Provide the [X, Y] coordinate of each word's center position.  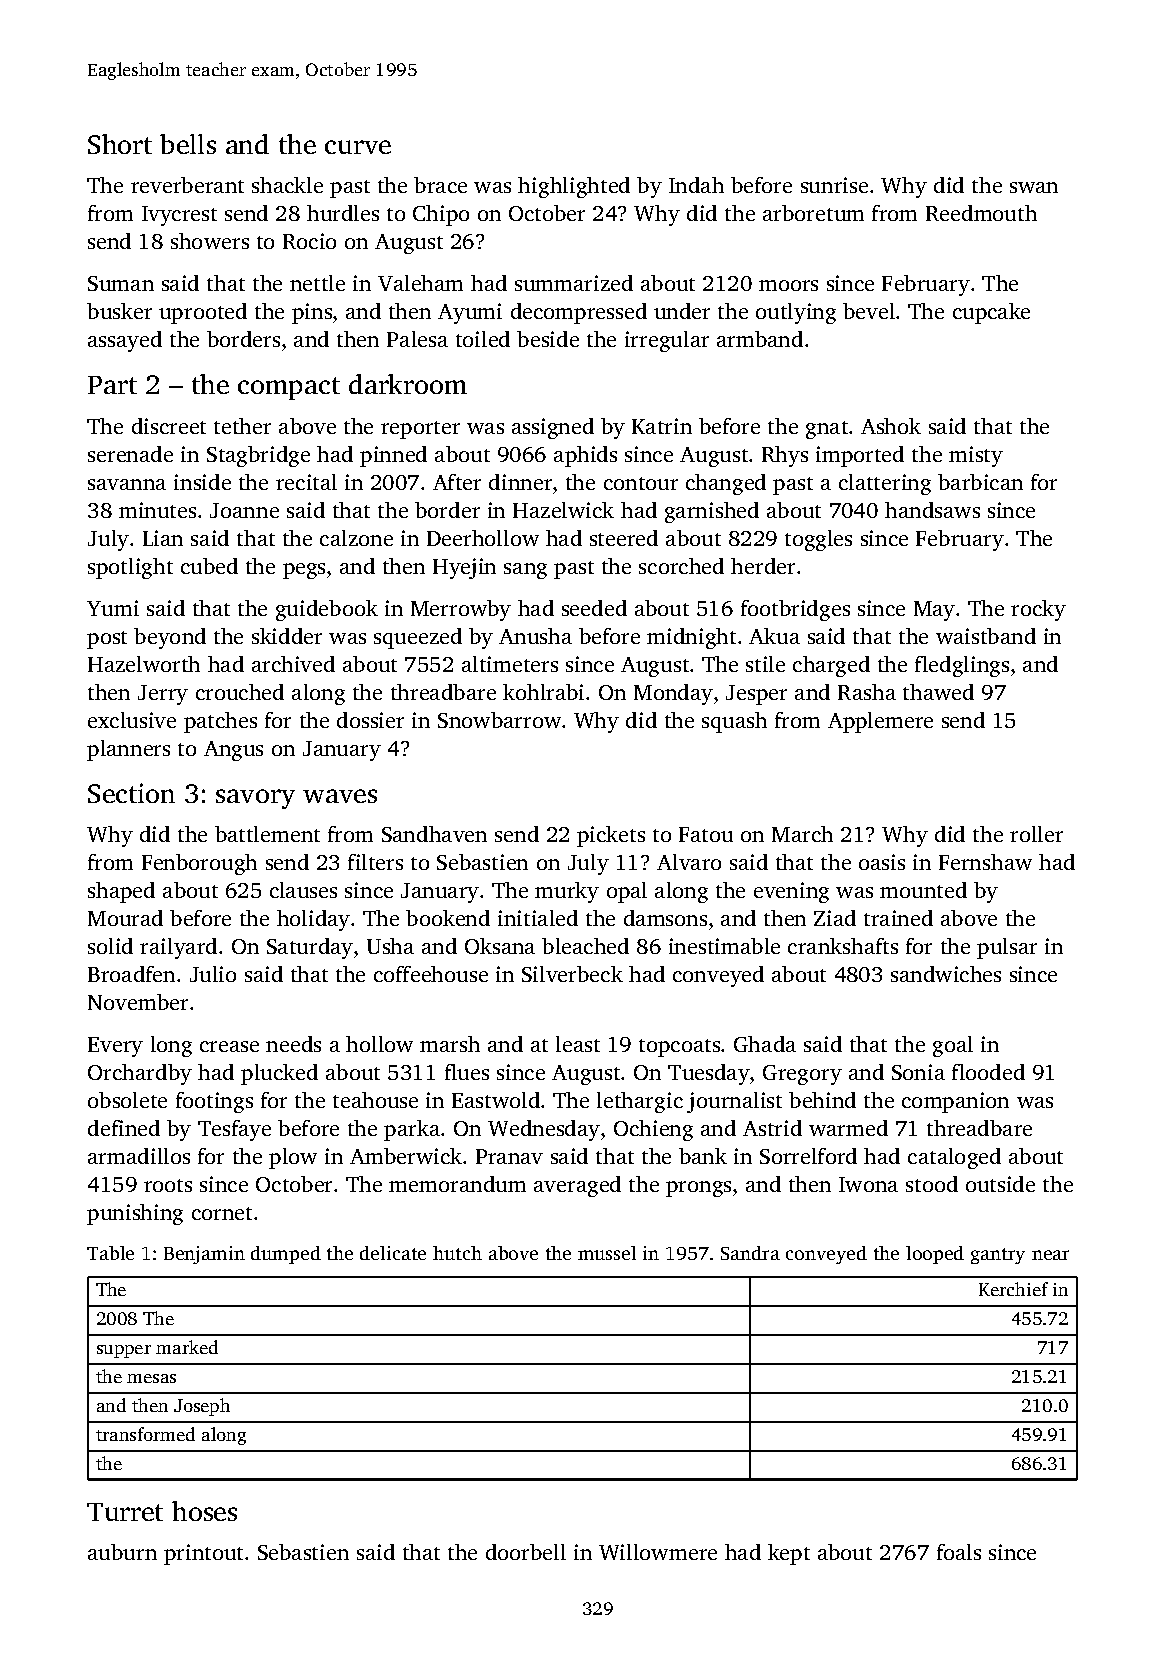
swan [1034, 187]
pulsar [1007, 948]
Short [120, 144]
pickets [611, 836]
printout [203, 1554]
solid [110, 946]
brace [440, 185]
